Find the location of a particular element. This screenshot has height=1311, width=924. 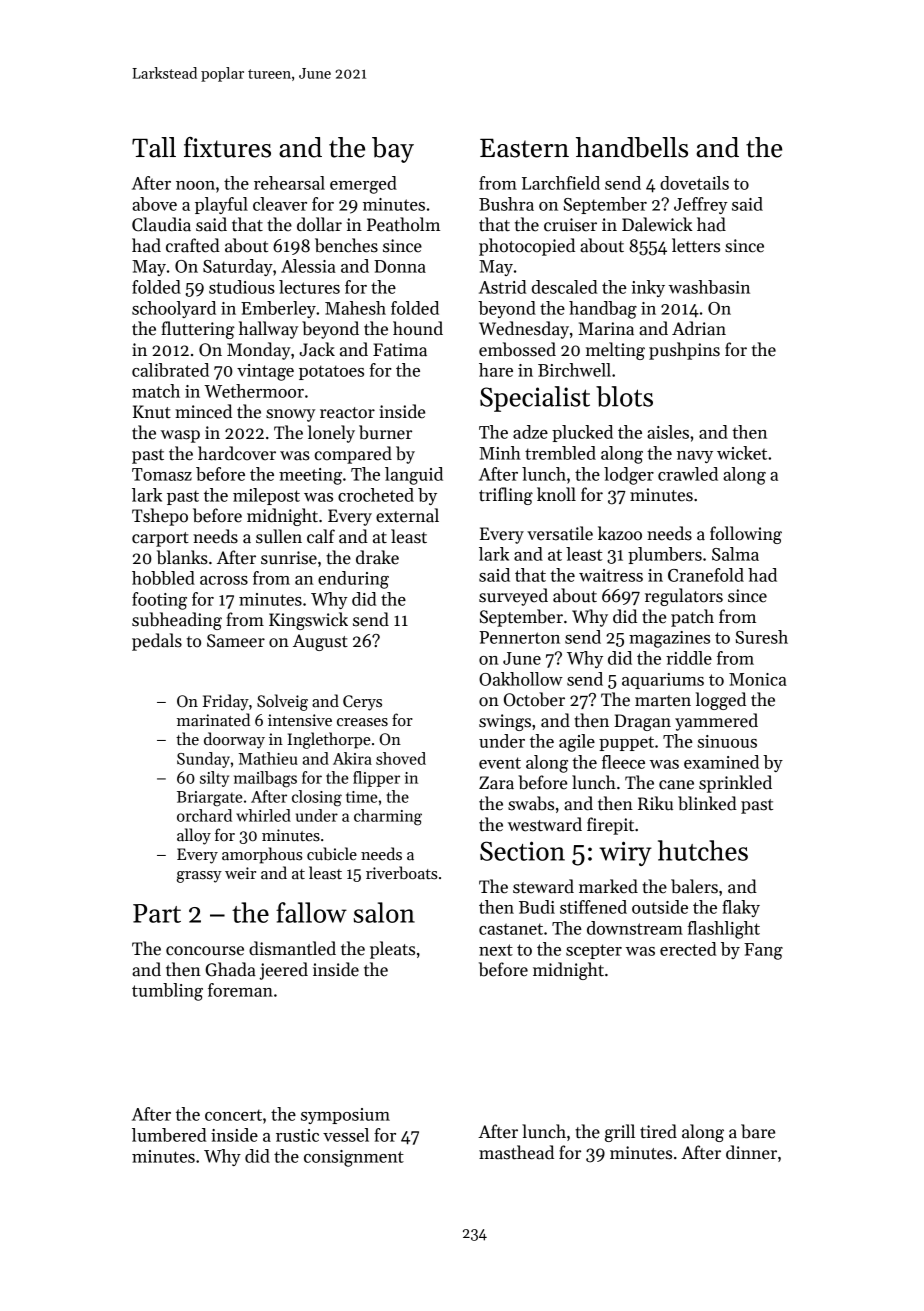

Fang is located at coordinates (763, 951).
